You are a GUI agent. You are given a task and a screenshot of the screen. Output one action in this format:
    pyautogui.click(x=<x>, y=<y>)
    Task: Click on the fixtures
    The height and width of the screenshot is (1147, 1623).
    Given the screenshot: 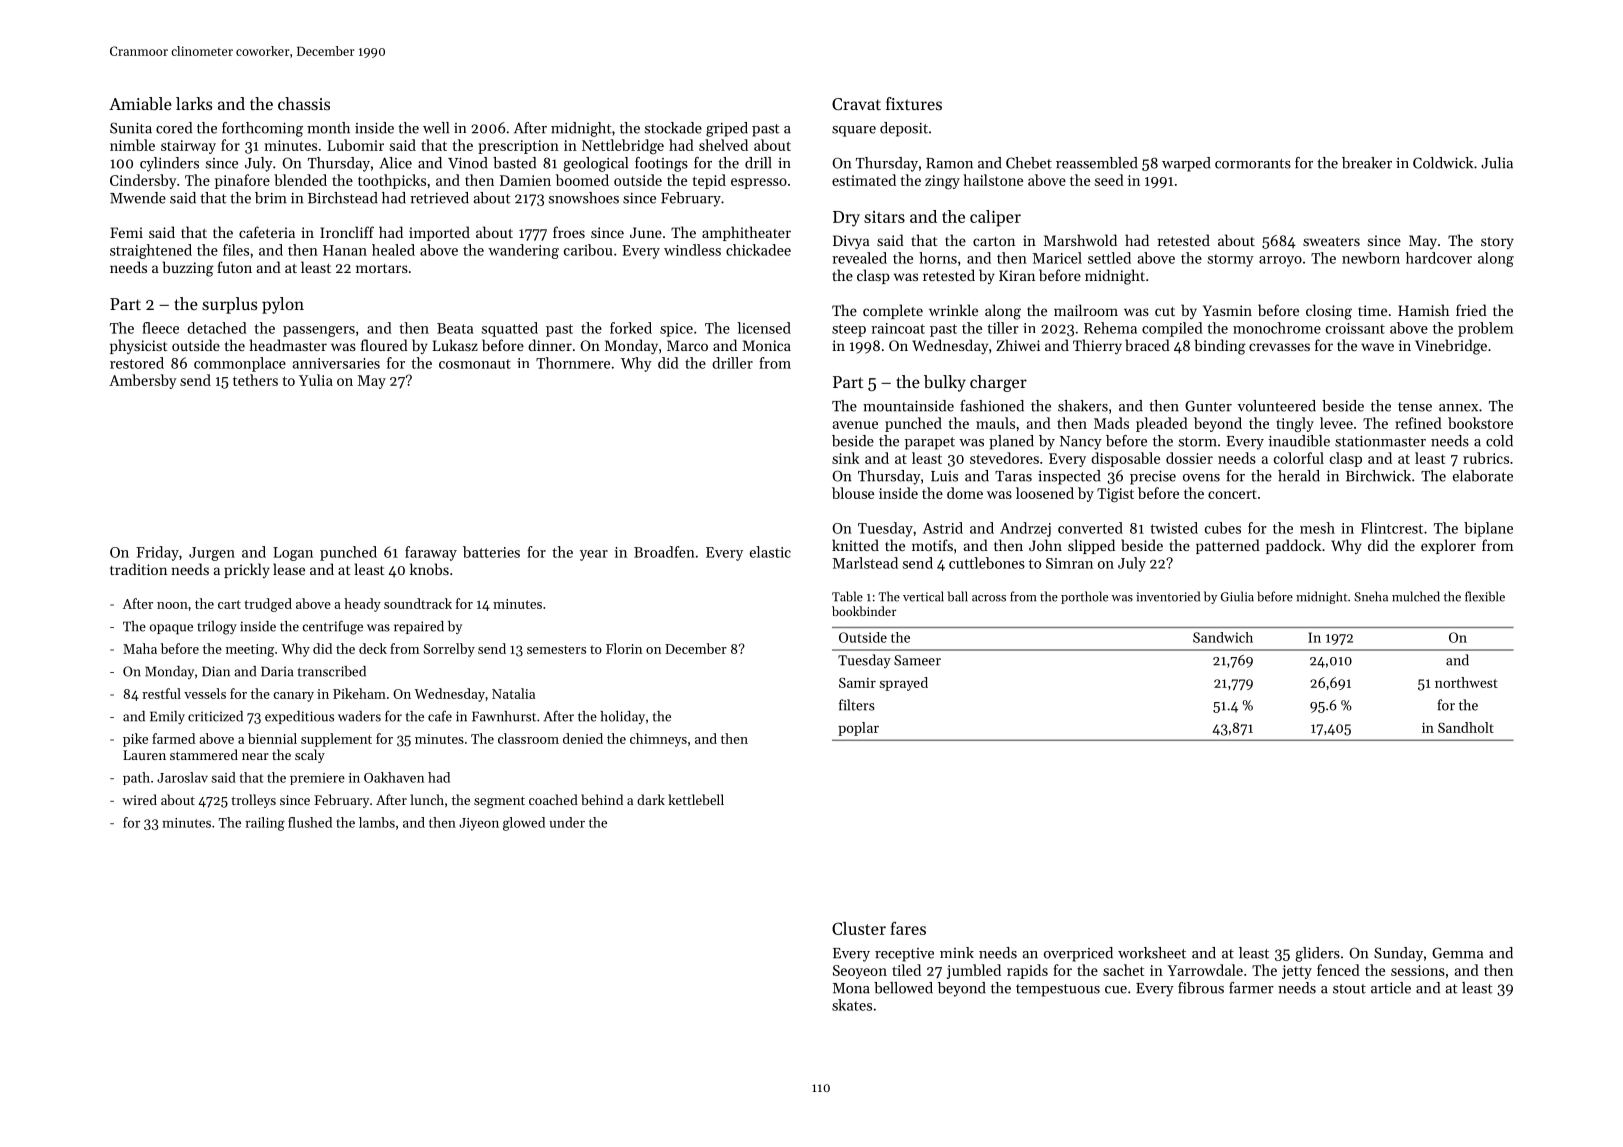 What is the action you would take?
    pyautogui.click(x=914, y=103)
